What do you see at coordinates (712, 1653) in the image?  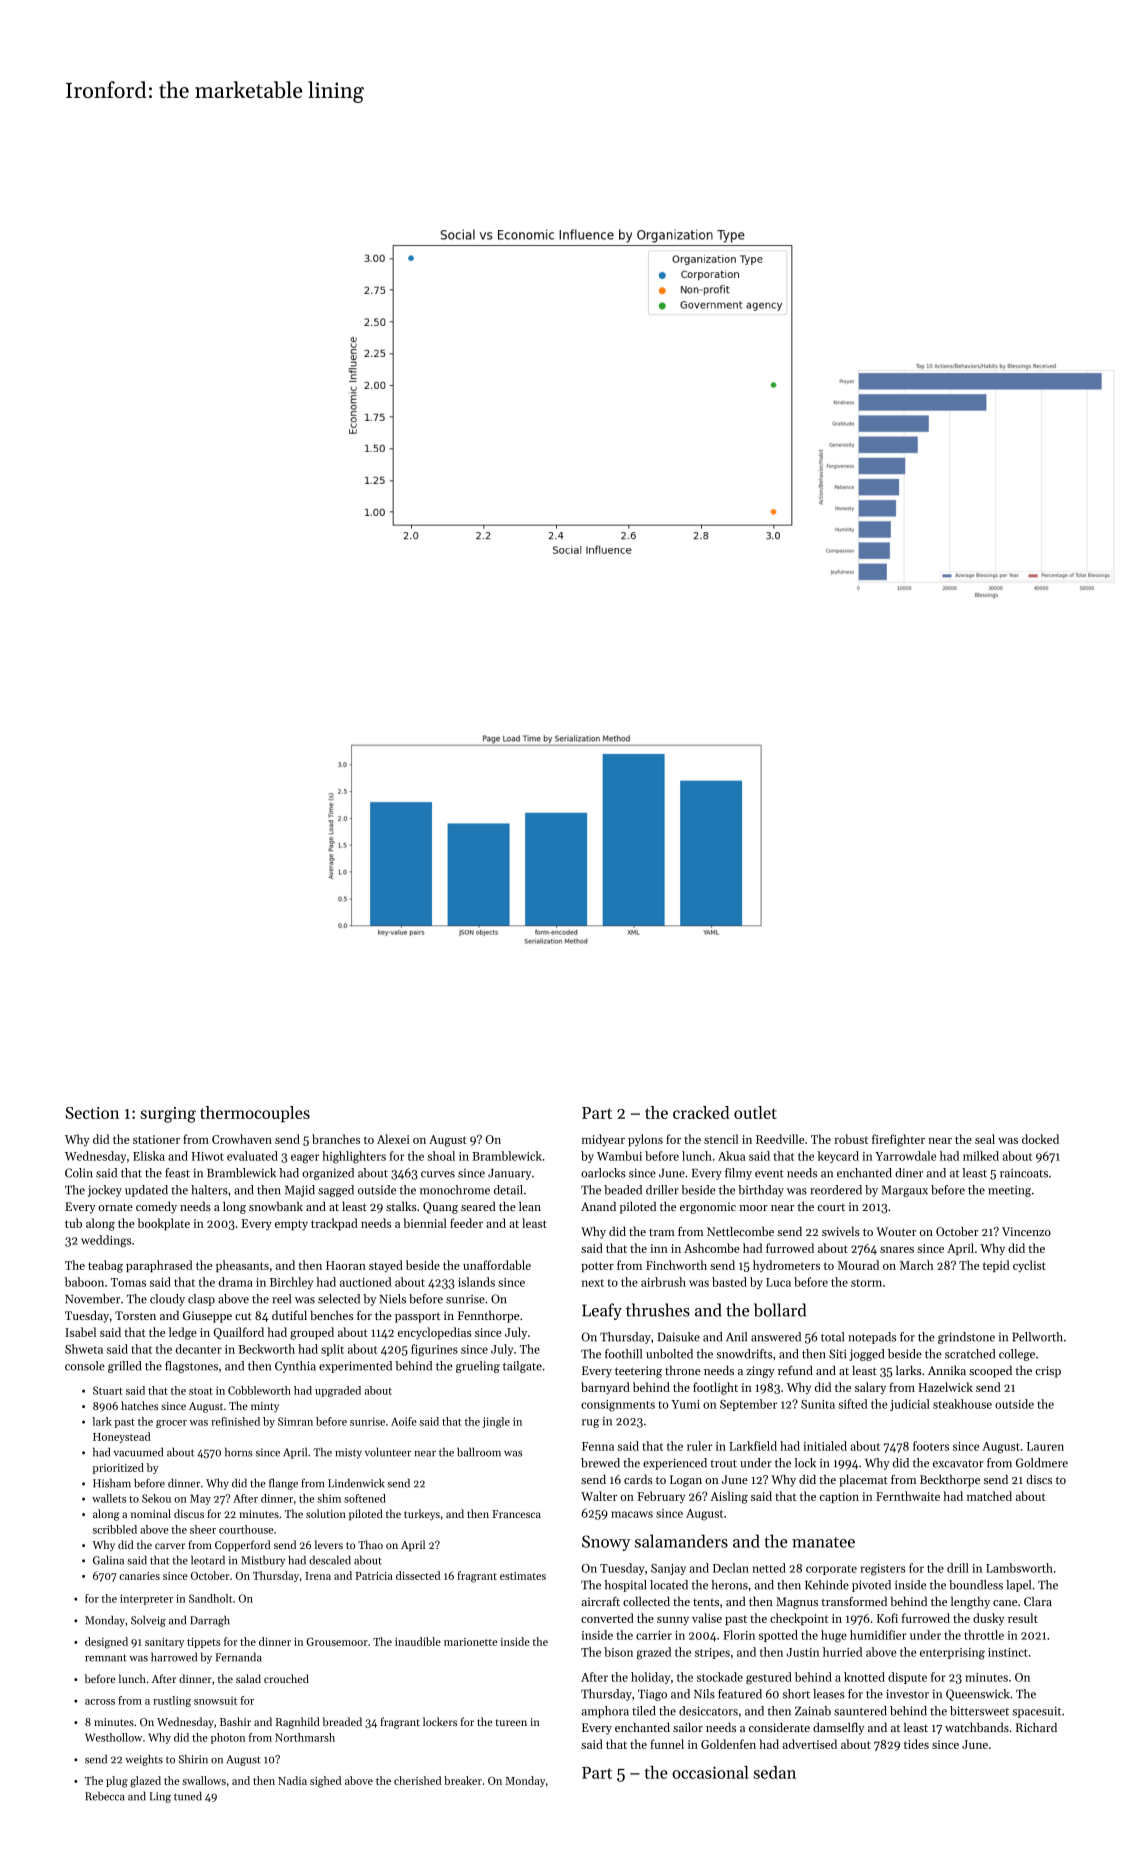 I see `stripes` at bounding box center [712, 1653].
